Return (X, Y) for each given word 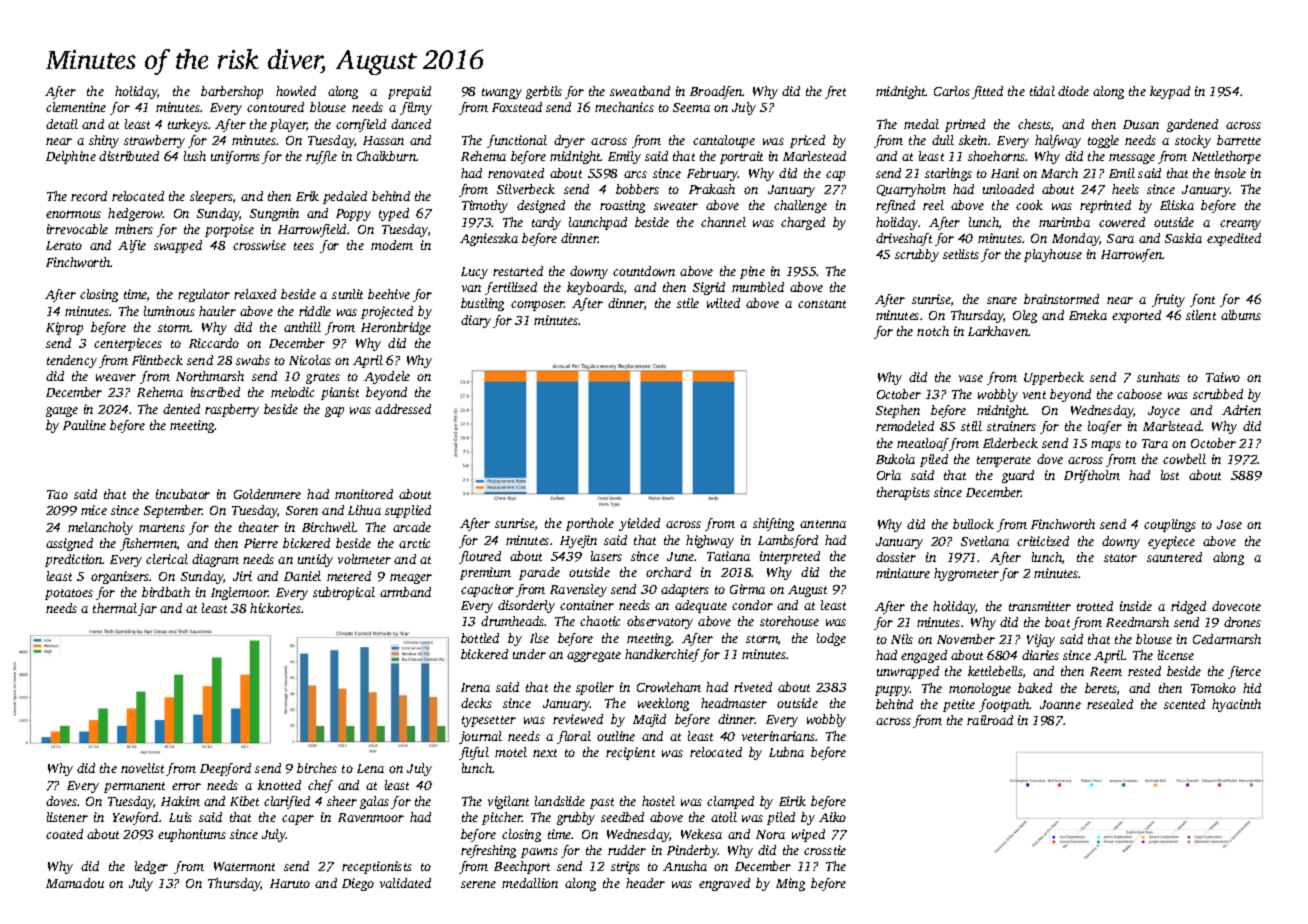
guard (1018, 476)
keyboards (595, 288)
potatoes (69, 594)
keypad (1170, 92)
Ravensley (578, 590)
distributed (129, 156)
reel (933, 205)
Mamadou (75, 883)
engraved (724, 884)
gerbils (544, 92)
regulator (204, 295)
